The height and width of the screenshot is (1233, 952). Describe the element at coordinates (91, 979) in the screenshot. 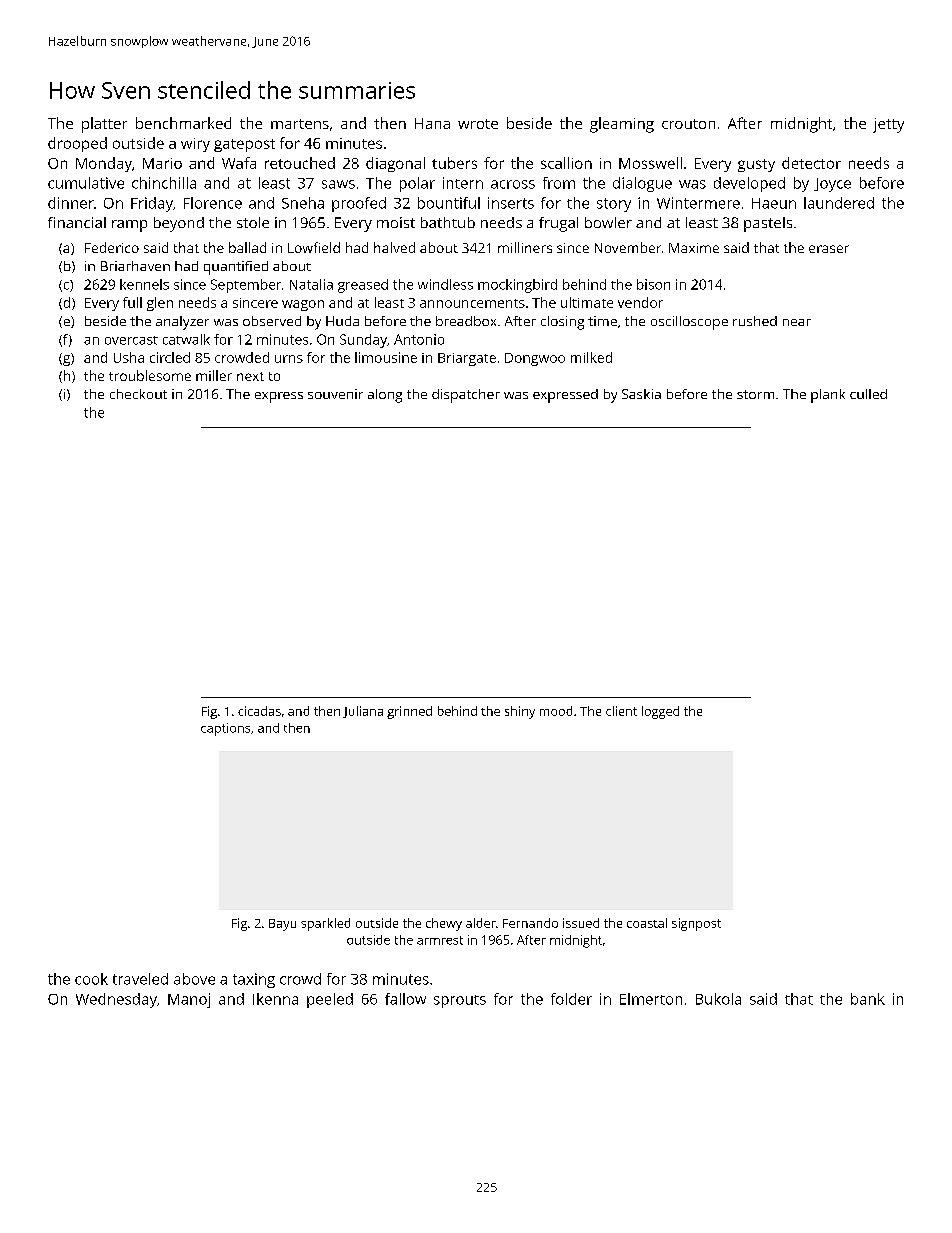

I see `cook` at that location.
